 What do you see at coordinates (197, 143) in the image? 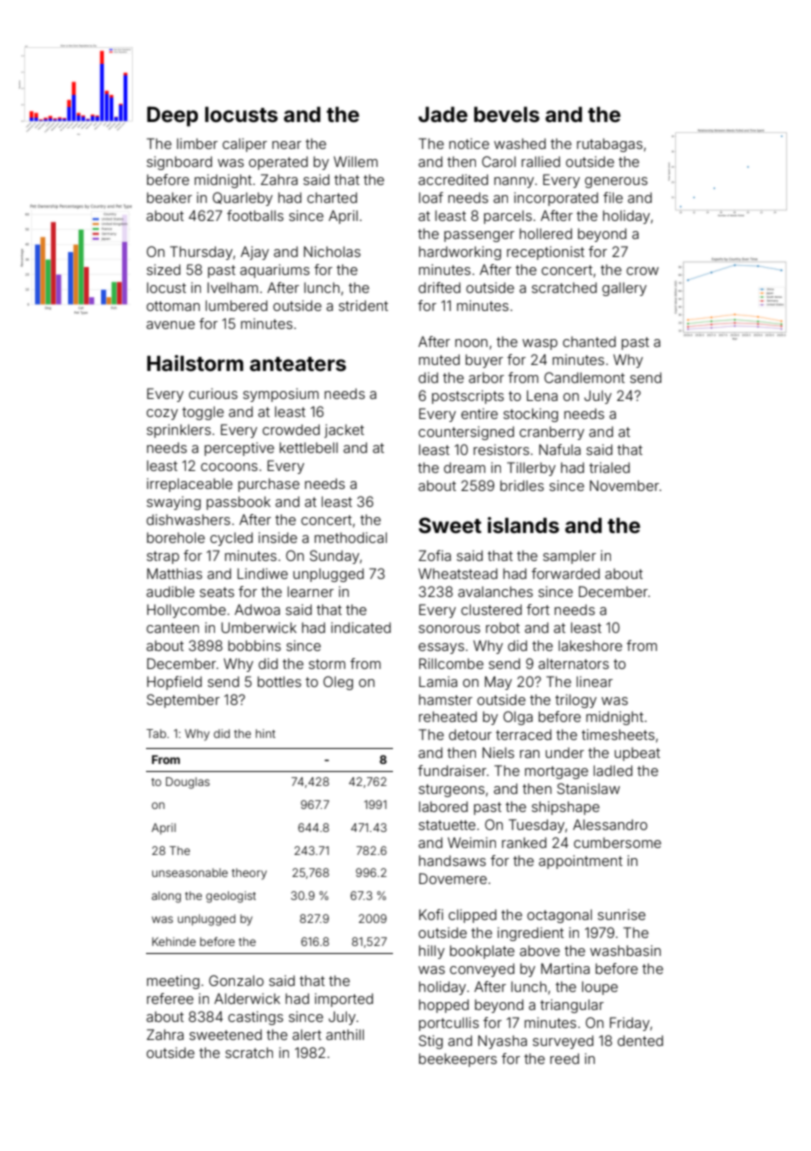
I see `limber` at bounding box center [197, 143].
